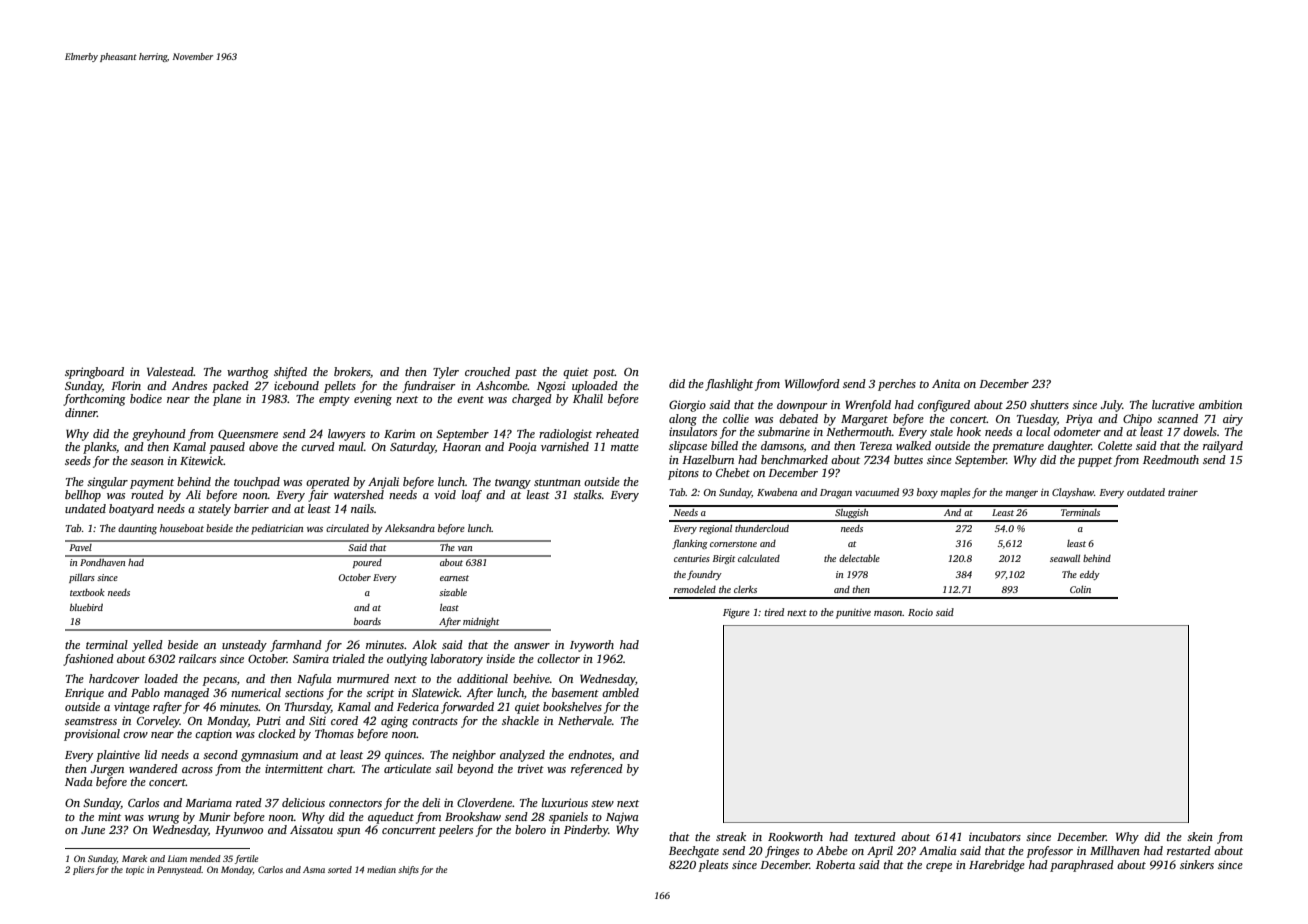  I want to click on houseboat, so click(182, 528).
